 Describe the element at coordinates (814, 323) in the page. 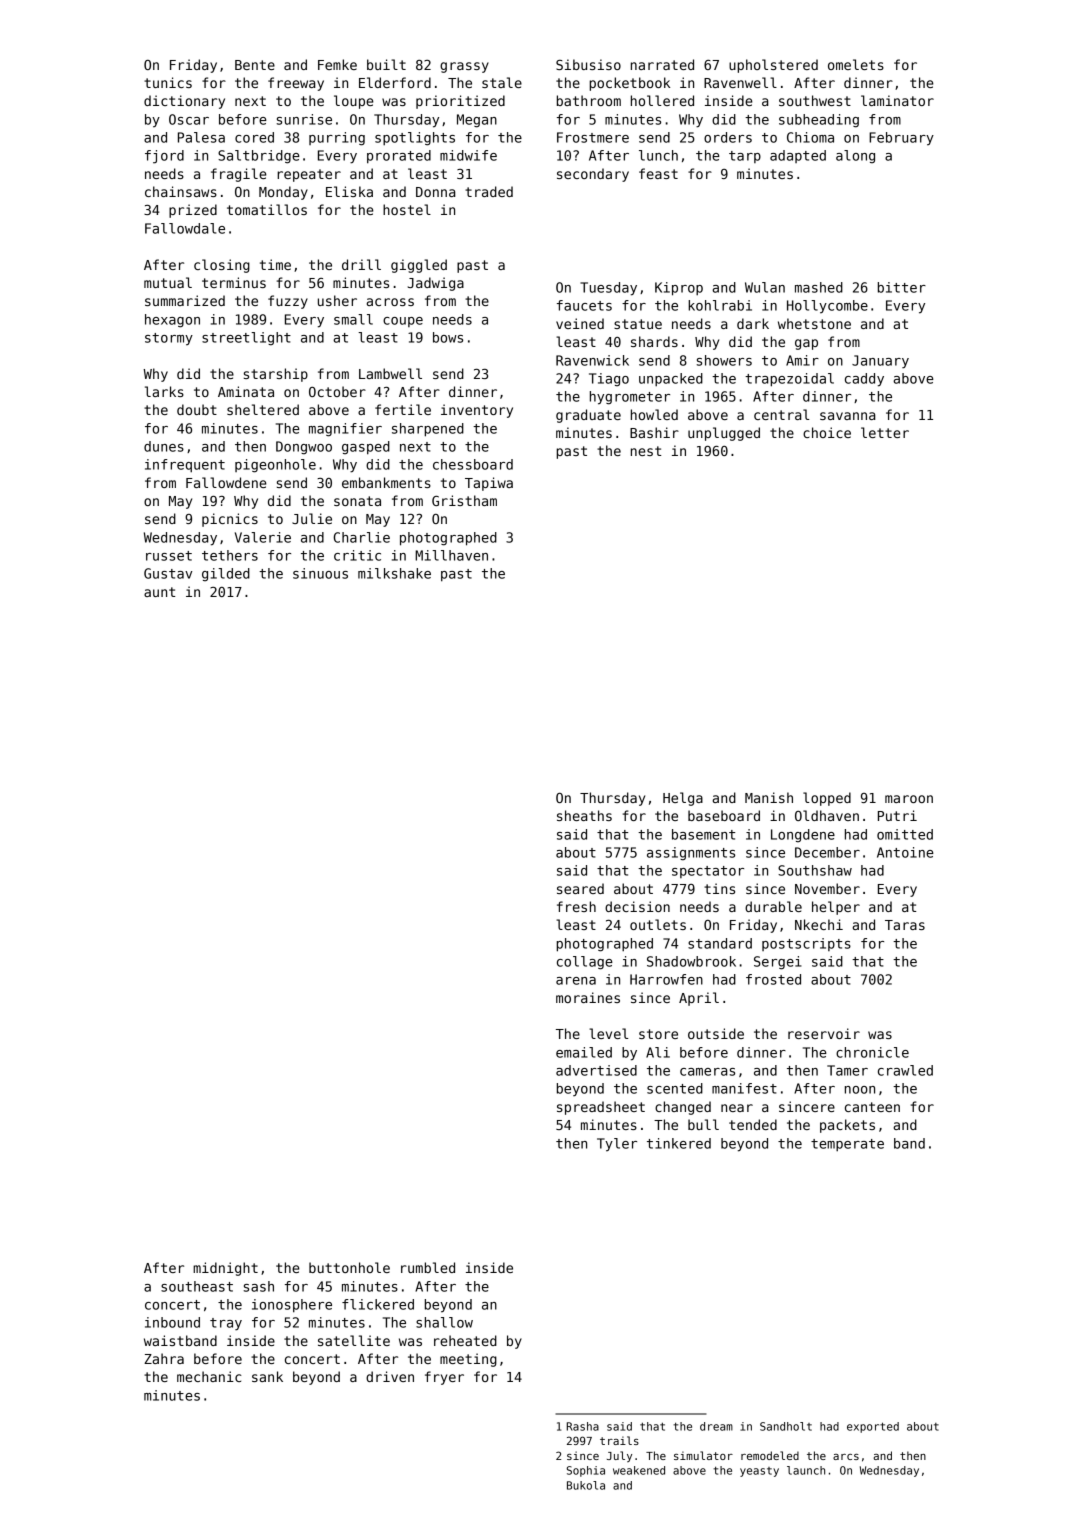

I see `whetstone` at that location.
